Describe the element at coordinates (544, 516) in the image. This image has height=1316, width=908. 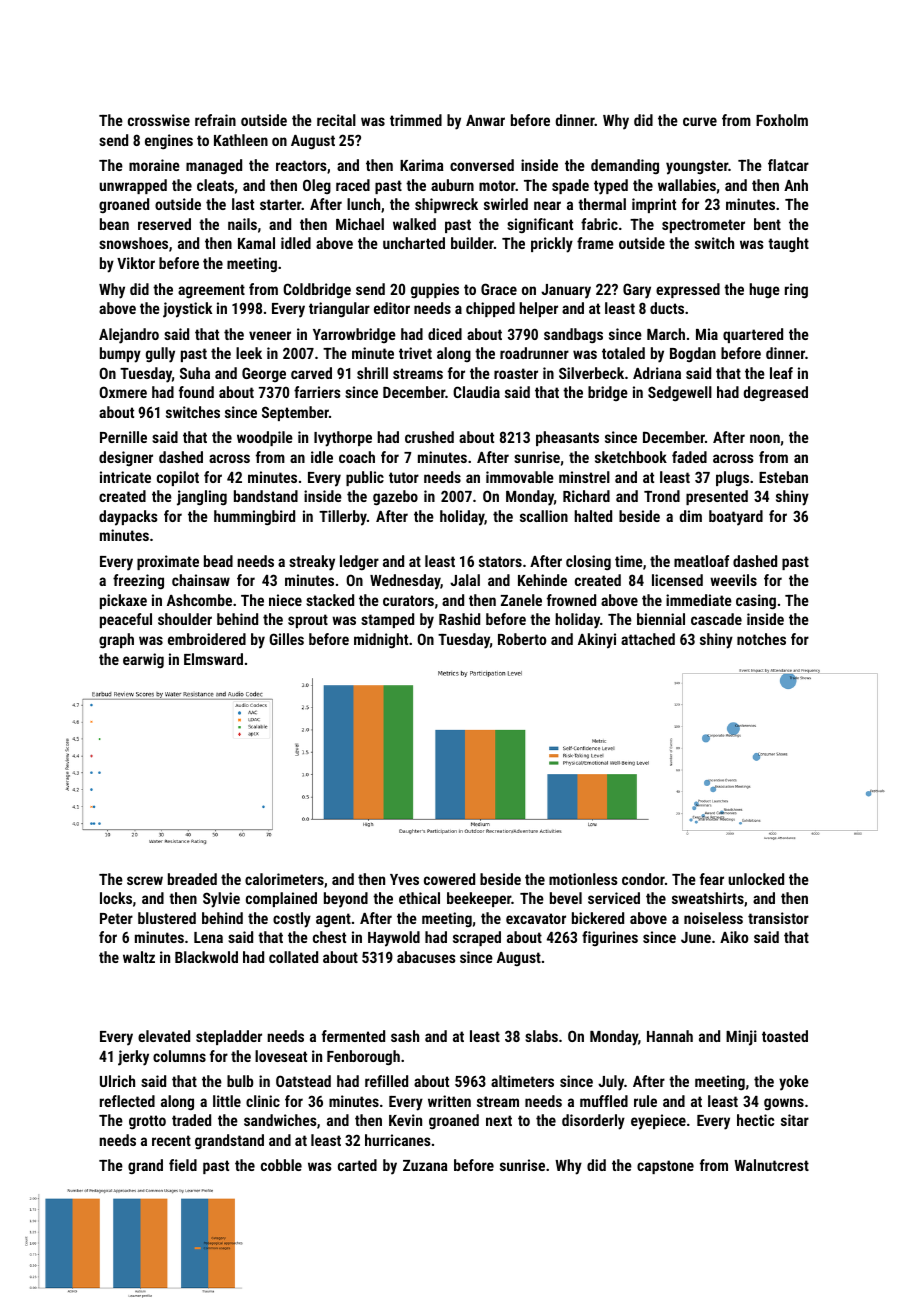
I see `scallion` at that location.
